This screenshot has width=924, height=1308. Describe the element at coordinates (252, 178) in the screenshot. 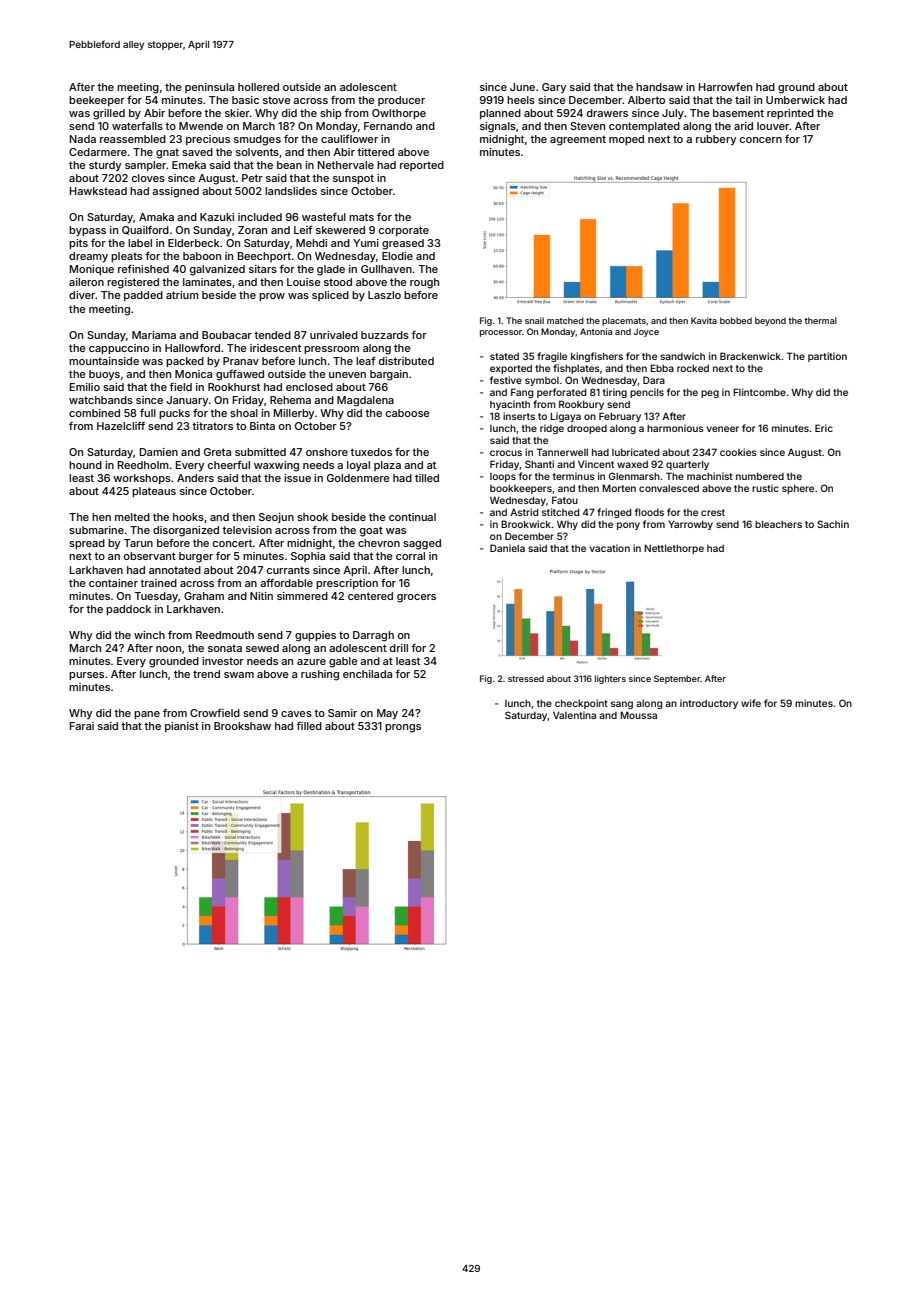

I see `Petr` at that location.
